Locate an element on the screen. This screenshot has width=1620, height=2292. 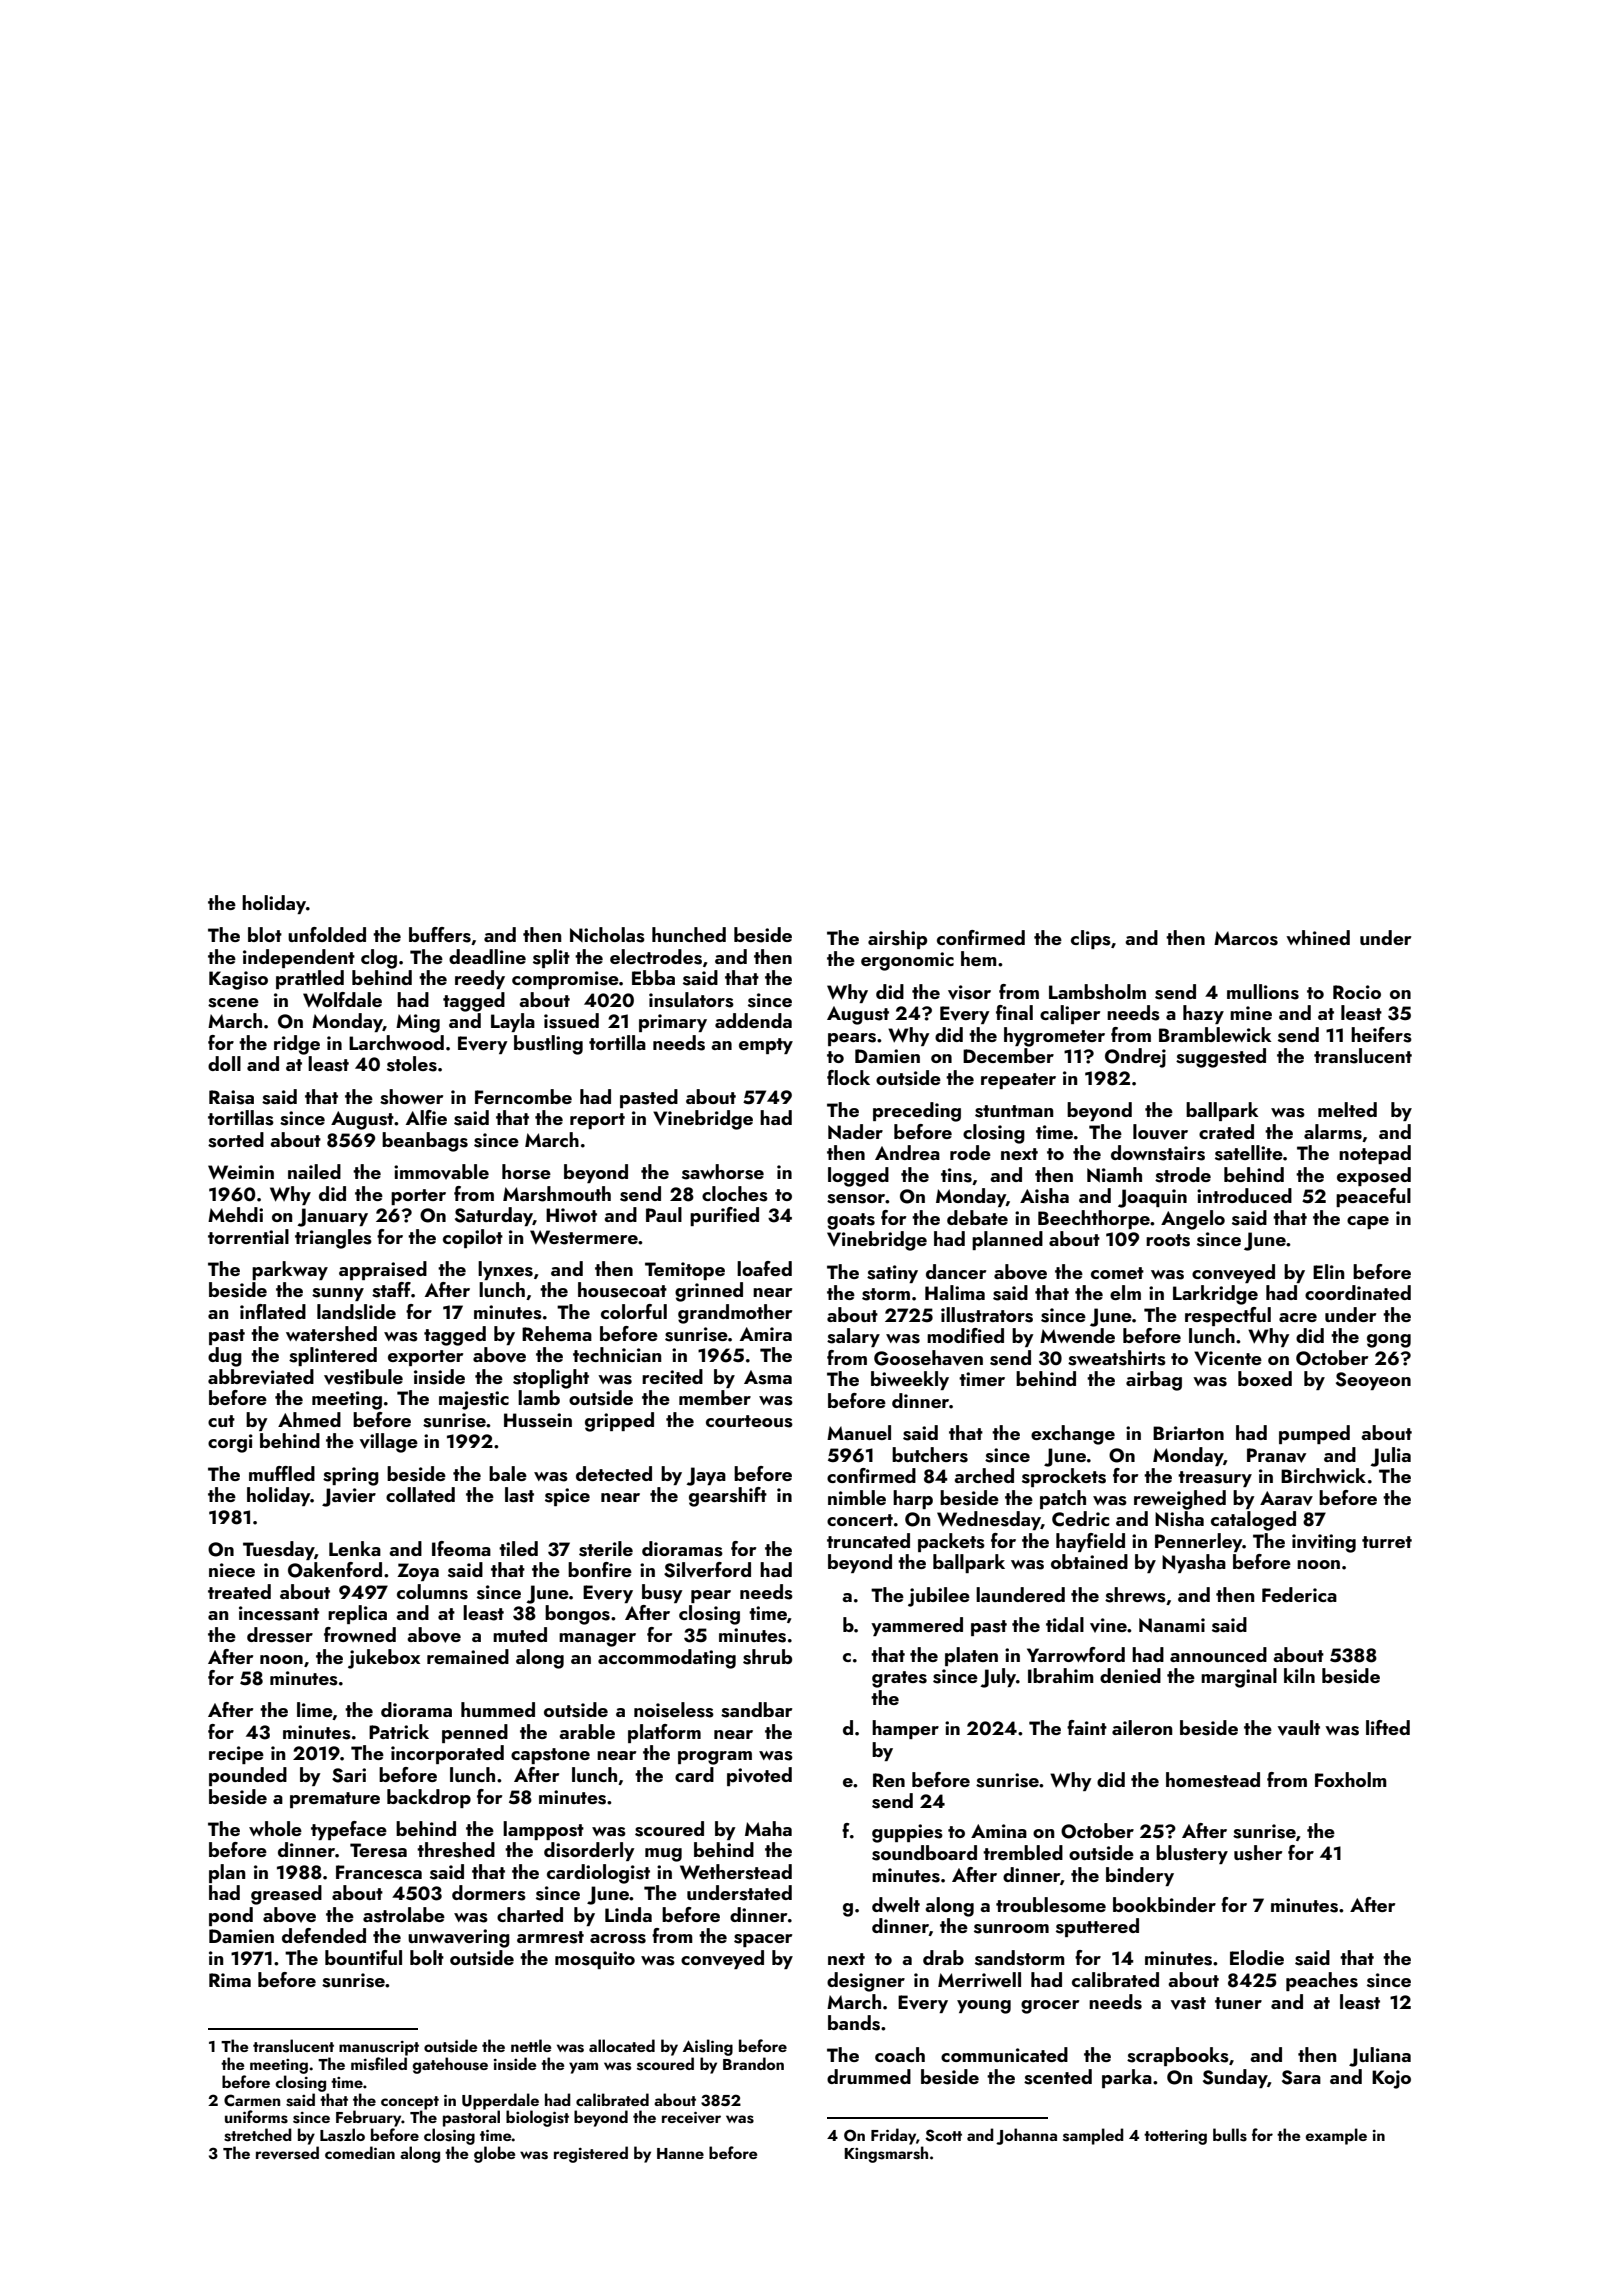
jubilee is located at coordinates (939, 1597).
